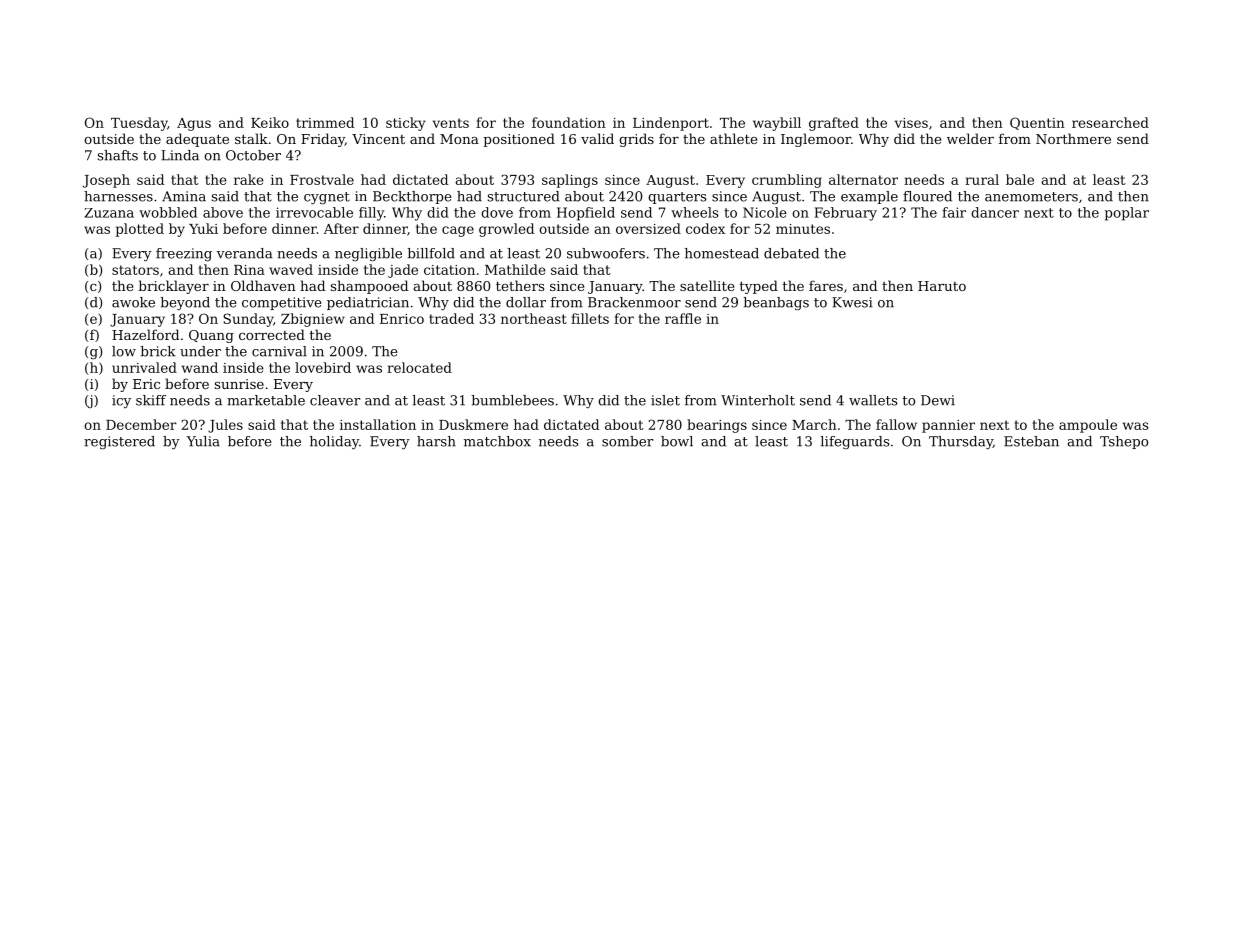 This document has height=952, width=1233. What do you see at coordinates (1020, 179) in the document?
I see `bale` at bounding box center [1020, 179].
